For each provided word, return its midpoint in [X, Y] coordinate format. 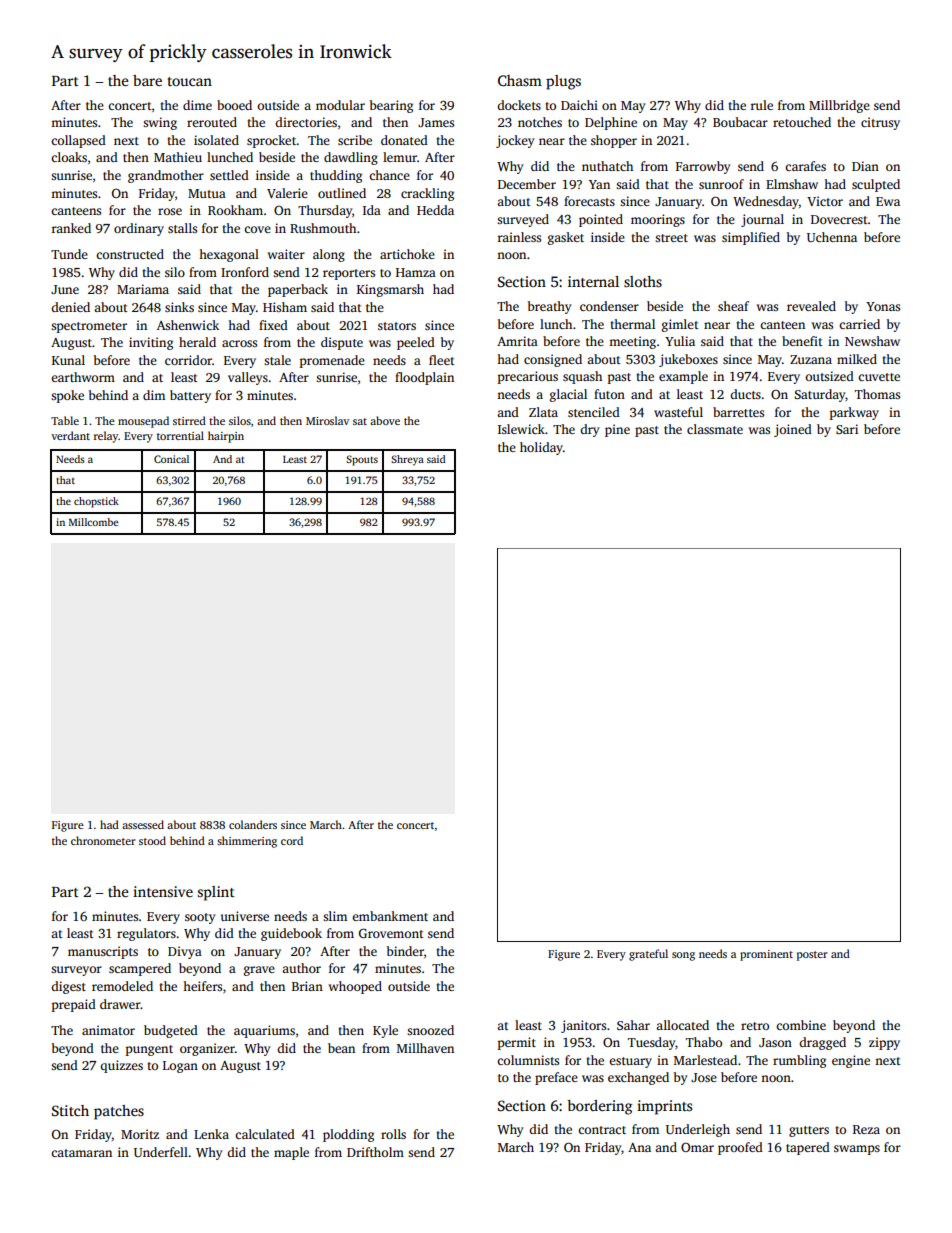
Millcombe [94, 522]
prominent [766, 955]
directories [306, 122]
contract [602, 1130]
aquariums [264, 1031]
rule [762, 105]
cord [292, 840]
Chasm [520, 80]
